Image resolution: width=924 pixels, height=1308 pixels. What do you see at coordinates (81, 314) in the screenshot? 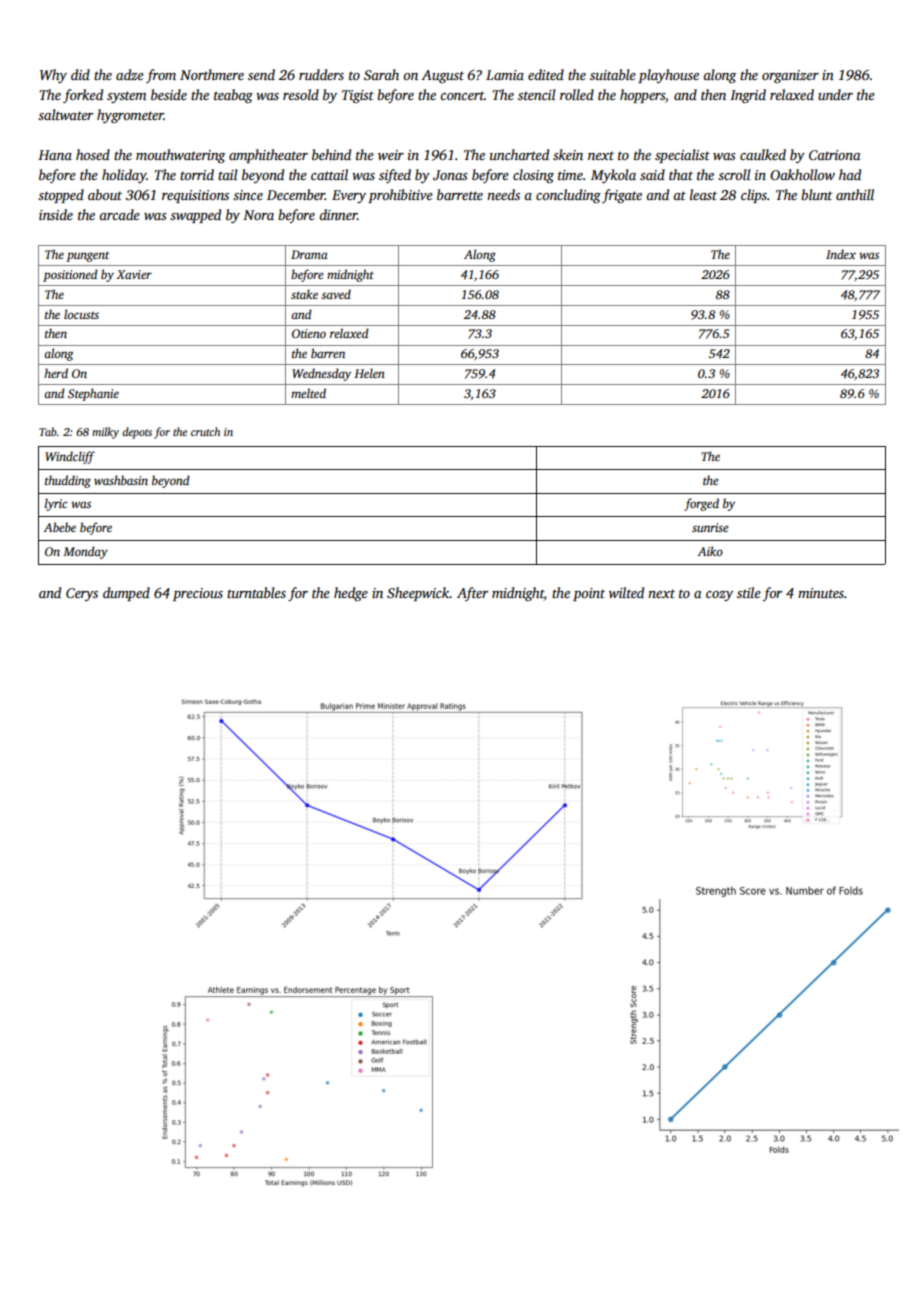
I see `locusts` at bounding box center [81, 314].
